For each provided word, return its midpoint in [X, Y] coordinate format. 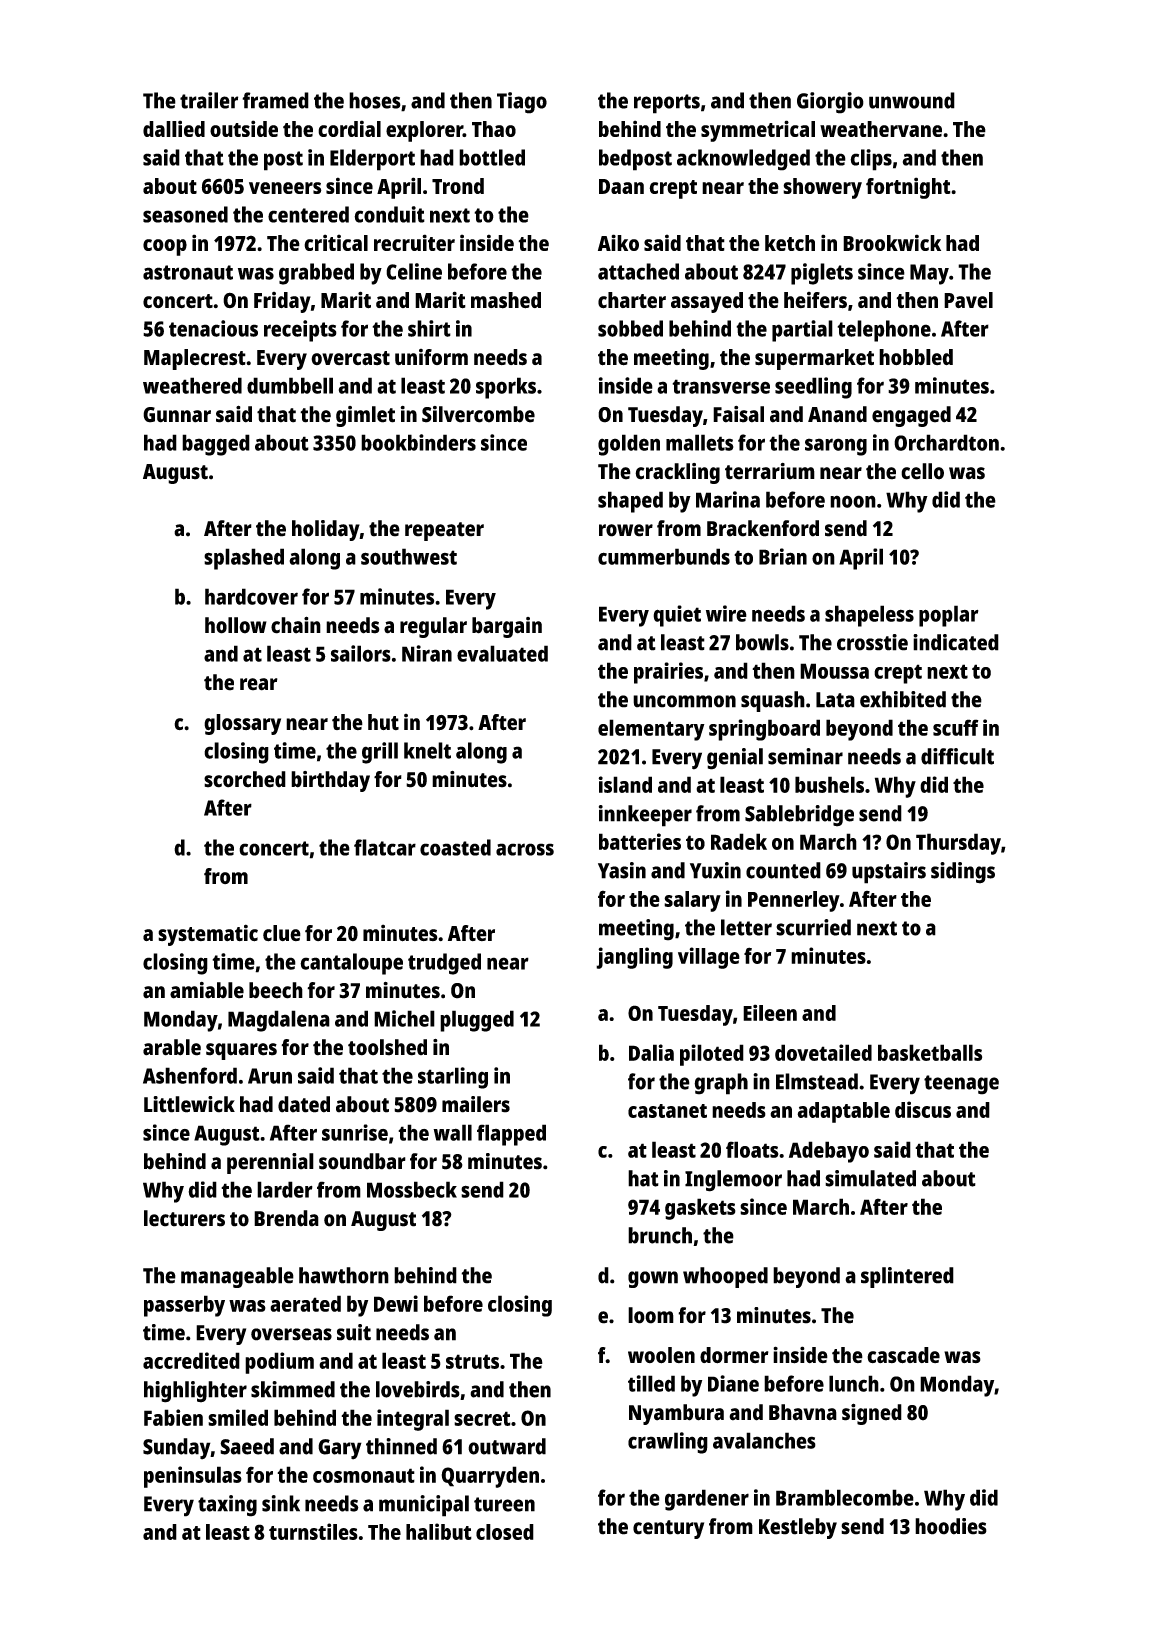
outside [244, 128]
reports [667, 104]
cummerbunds [664, 556]
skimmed [293, 1389]
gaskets [700, 1209]
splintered [907, 1277]
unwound [912, 100]
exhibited [903, 699]
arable [172, 1047]
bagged [216, 445]
